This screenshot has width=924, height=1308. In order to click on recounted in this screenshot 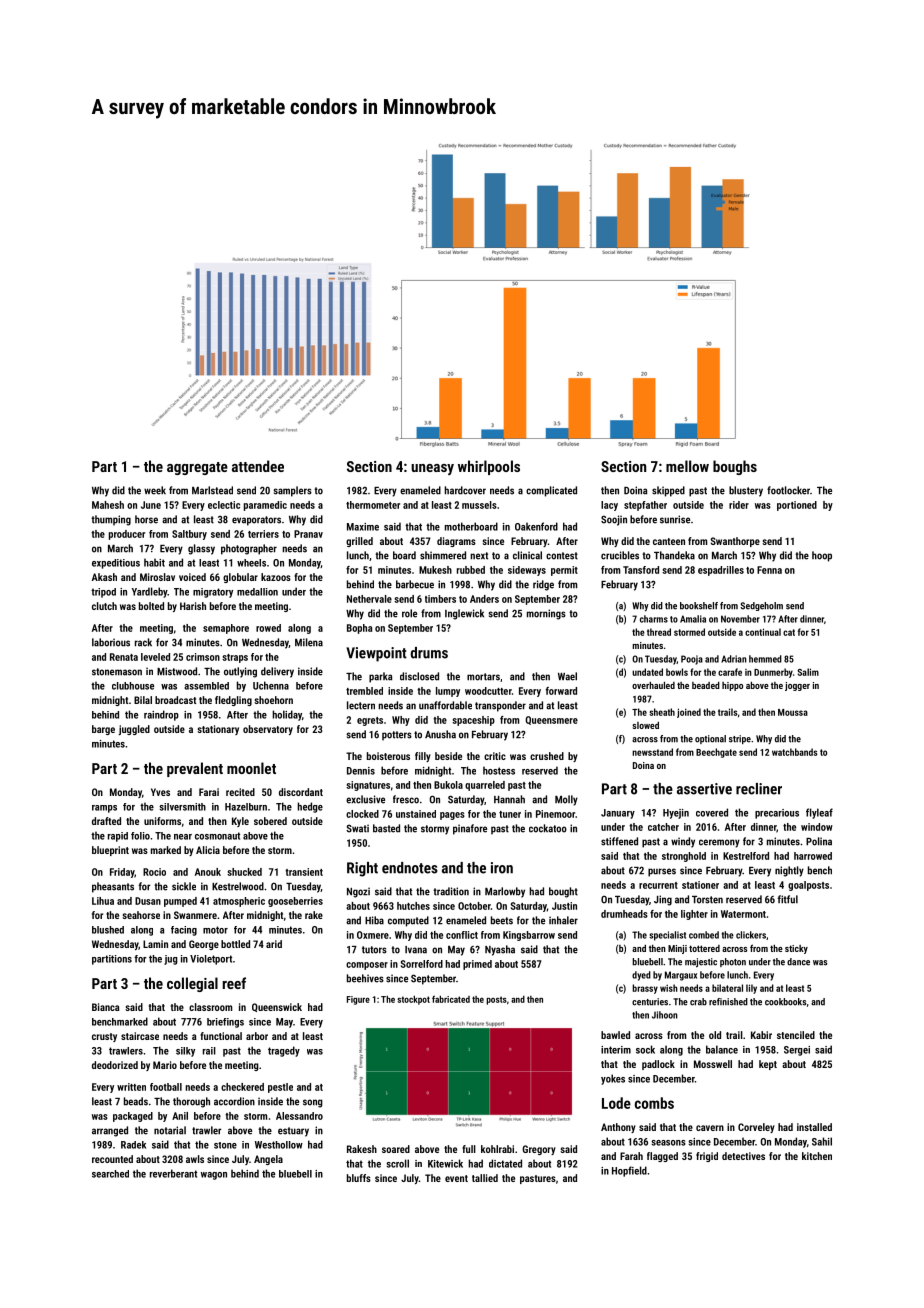, I will do `click(112, 1159)`.
